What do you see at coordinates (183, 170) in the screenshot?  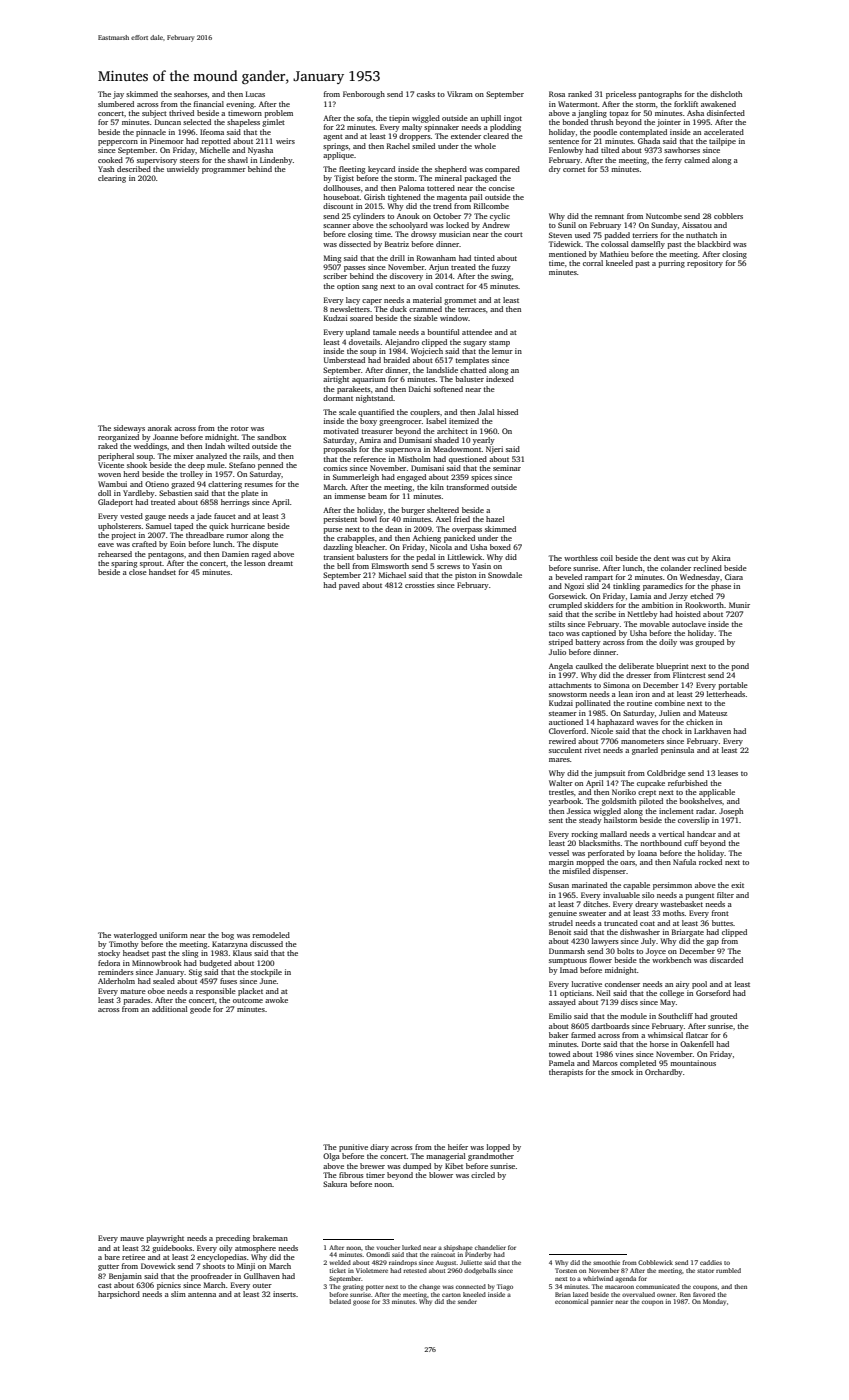 I see `unwieldy` at bounding box center [183, 170].
